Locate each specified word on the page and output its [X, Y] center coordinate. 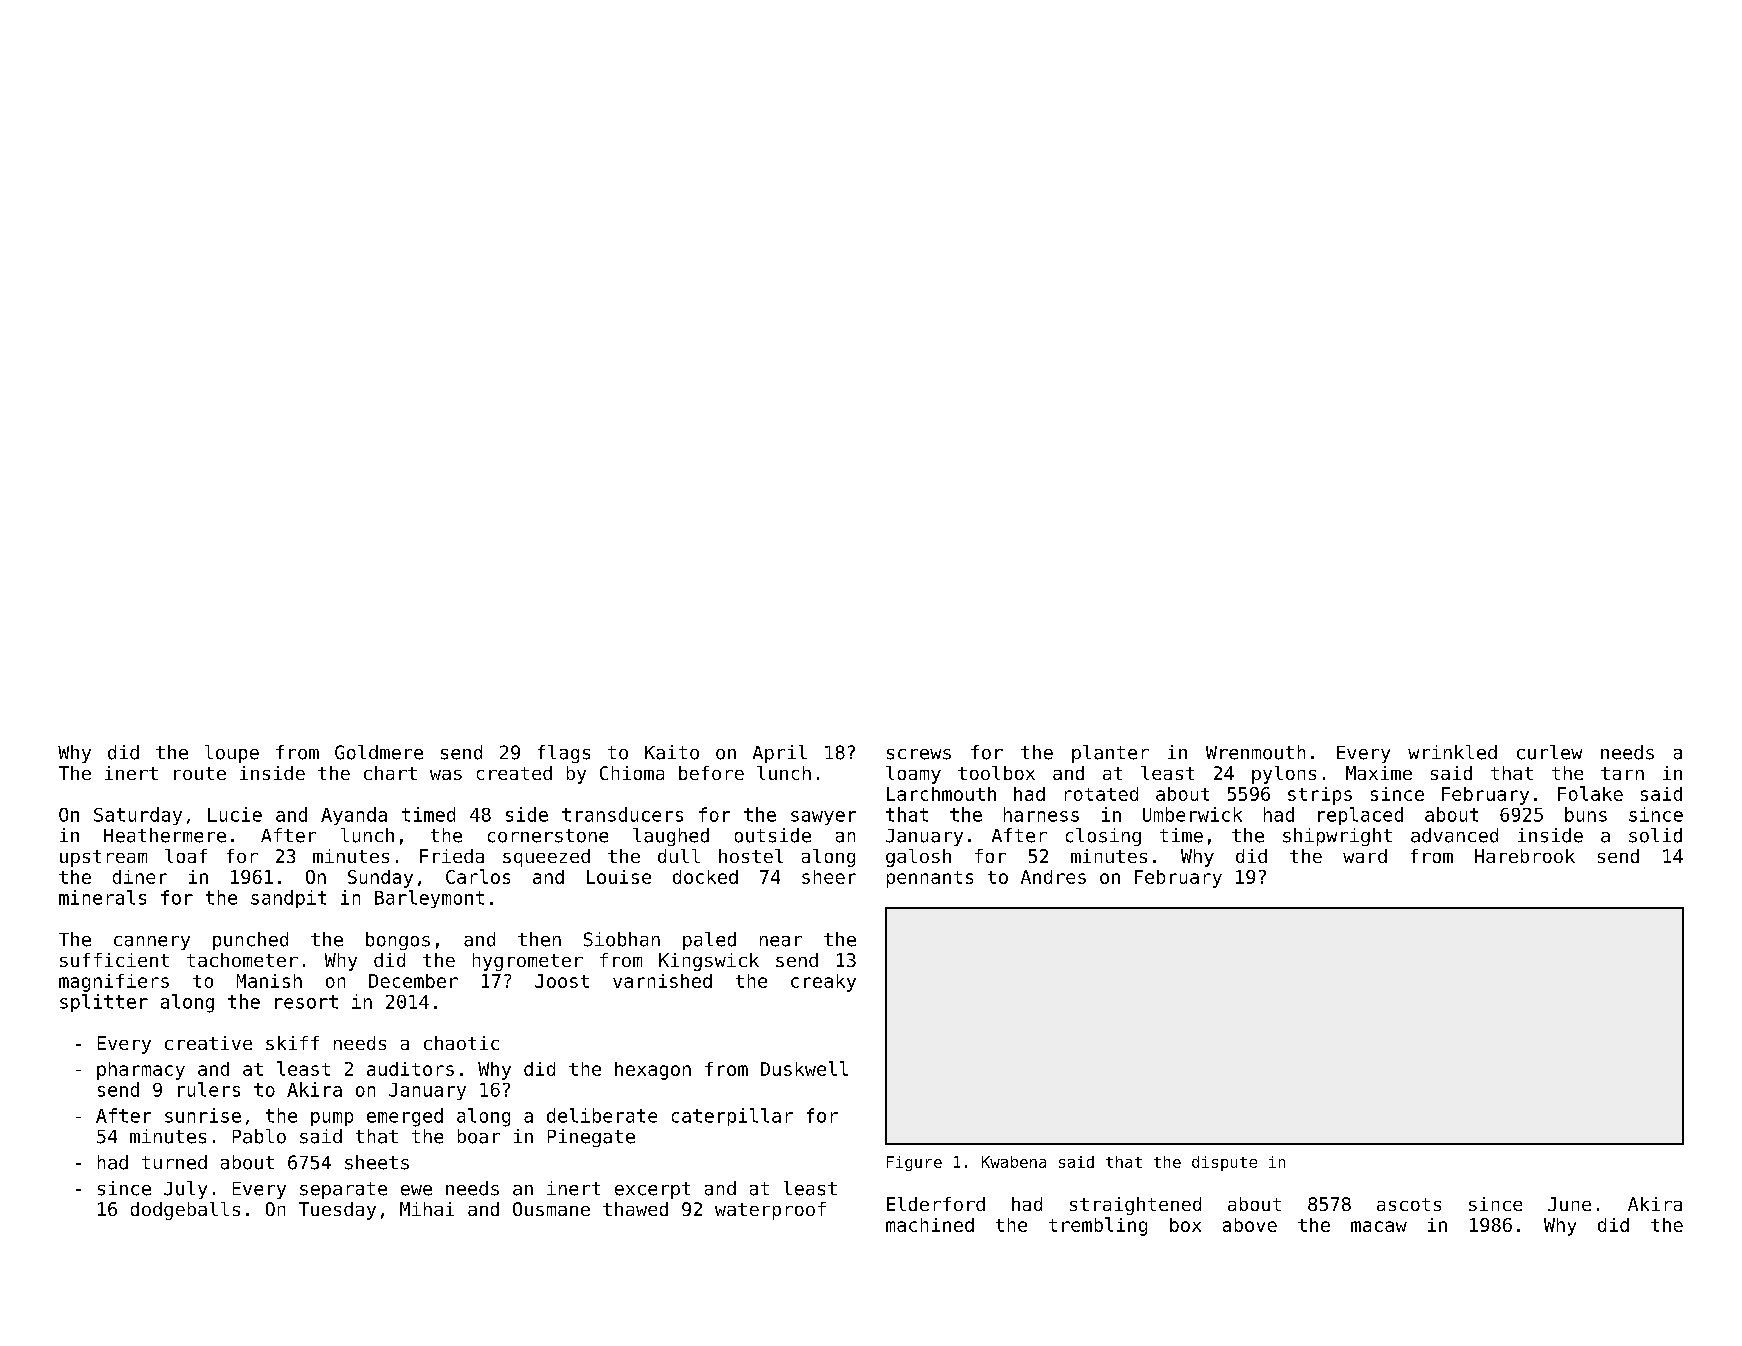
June [1569, 1204]
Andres [1053, 877]
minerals [102, 897]
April [780, 754]
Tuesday [337, 1211]
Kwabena [1014, 1162]
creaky [823, 983]
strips [1320, 796]
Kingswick [709, 962]
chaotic [461, 1043]
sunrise [203, 1115]
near [781, 941]
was [446, 775]
